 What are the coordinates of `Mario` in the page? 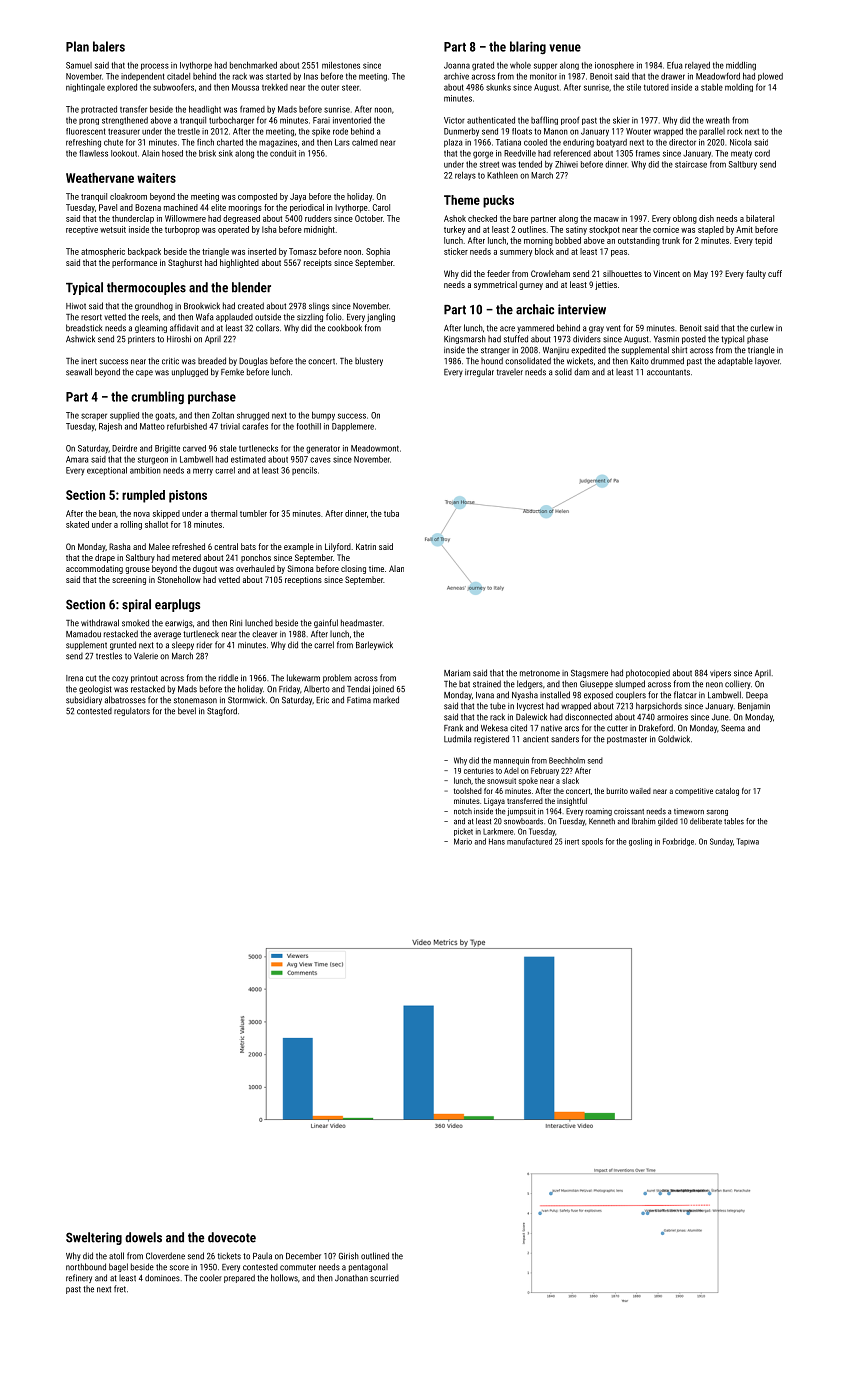 It's located at (463, 841).
